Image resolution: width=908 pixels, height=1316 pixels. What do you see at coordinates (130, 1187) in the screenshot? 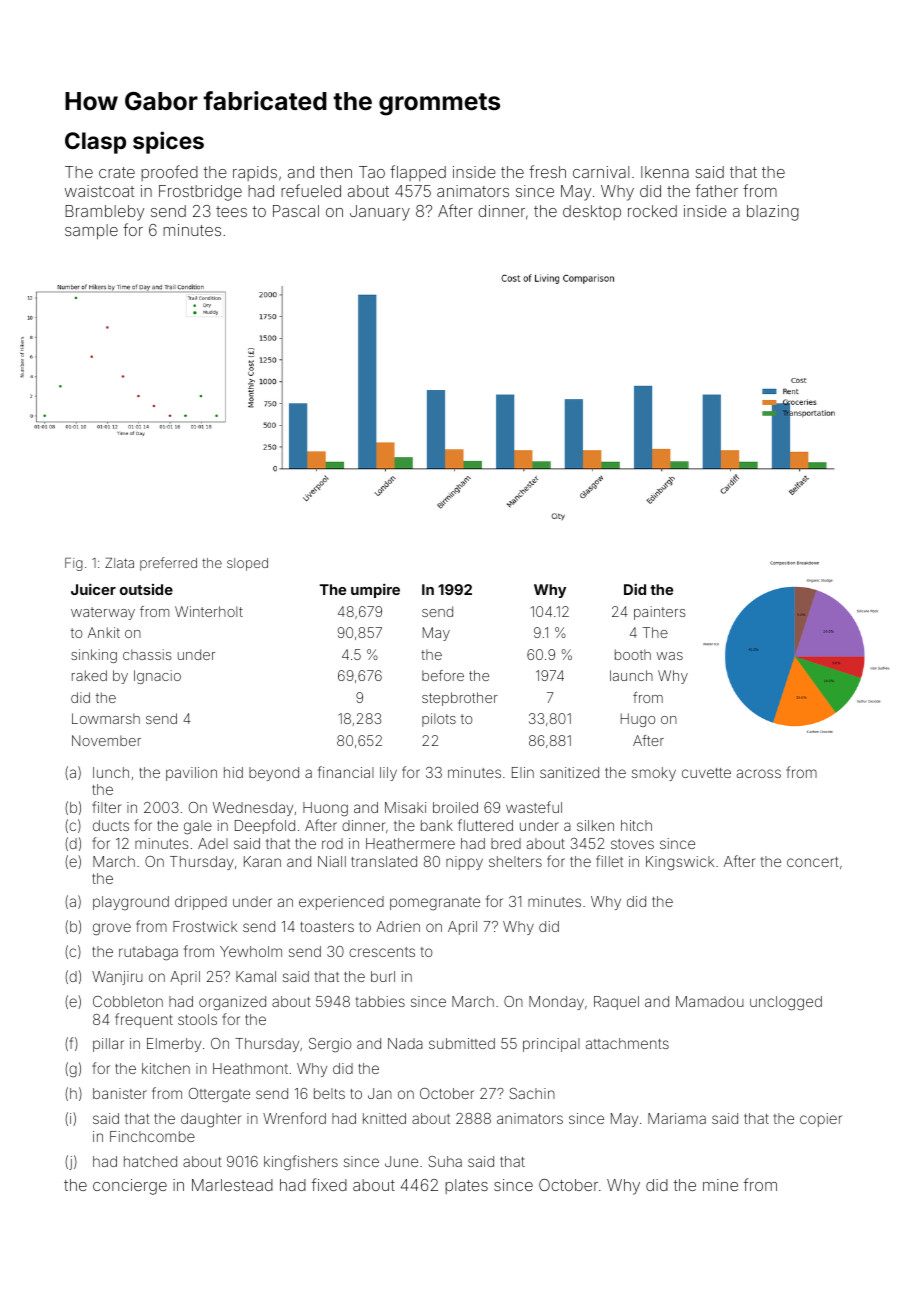
I see `concierge` at bounding box center [130, 1187].
